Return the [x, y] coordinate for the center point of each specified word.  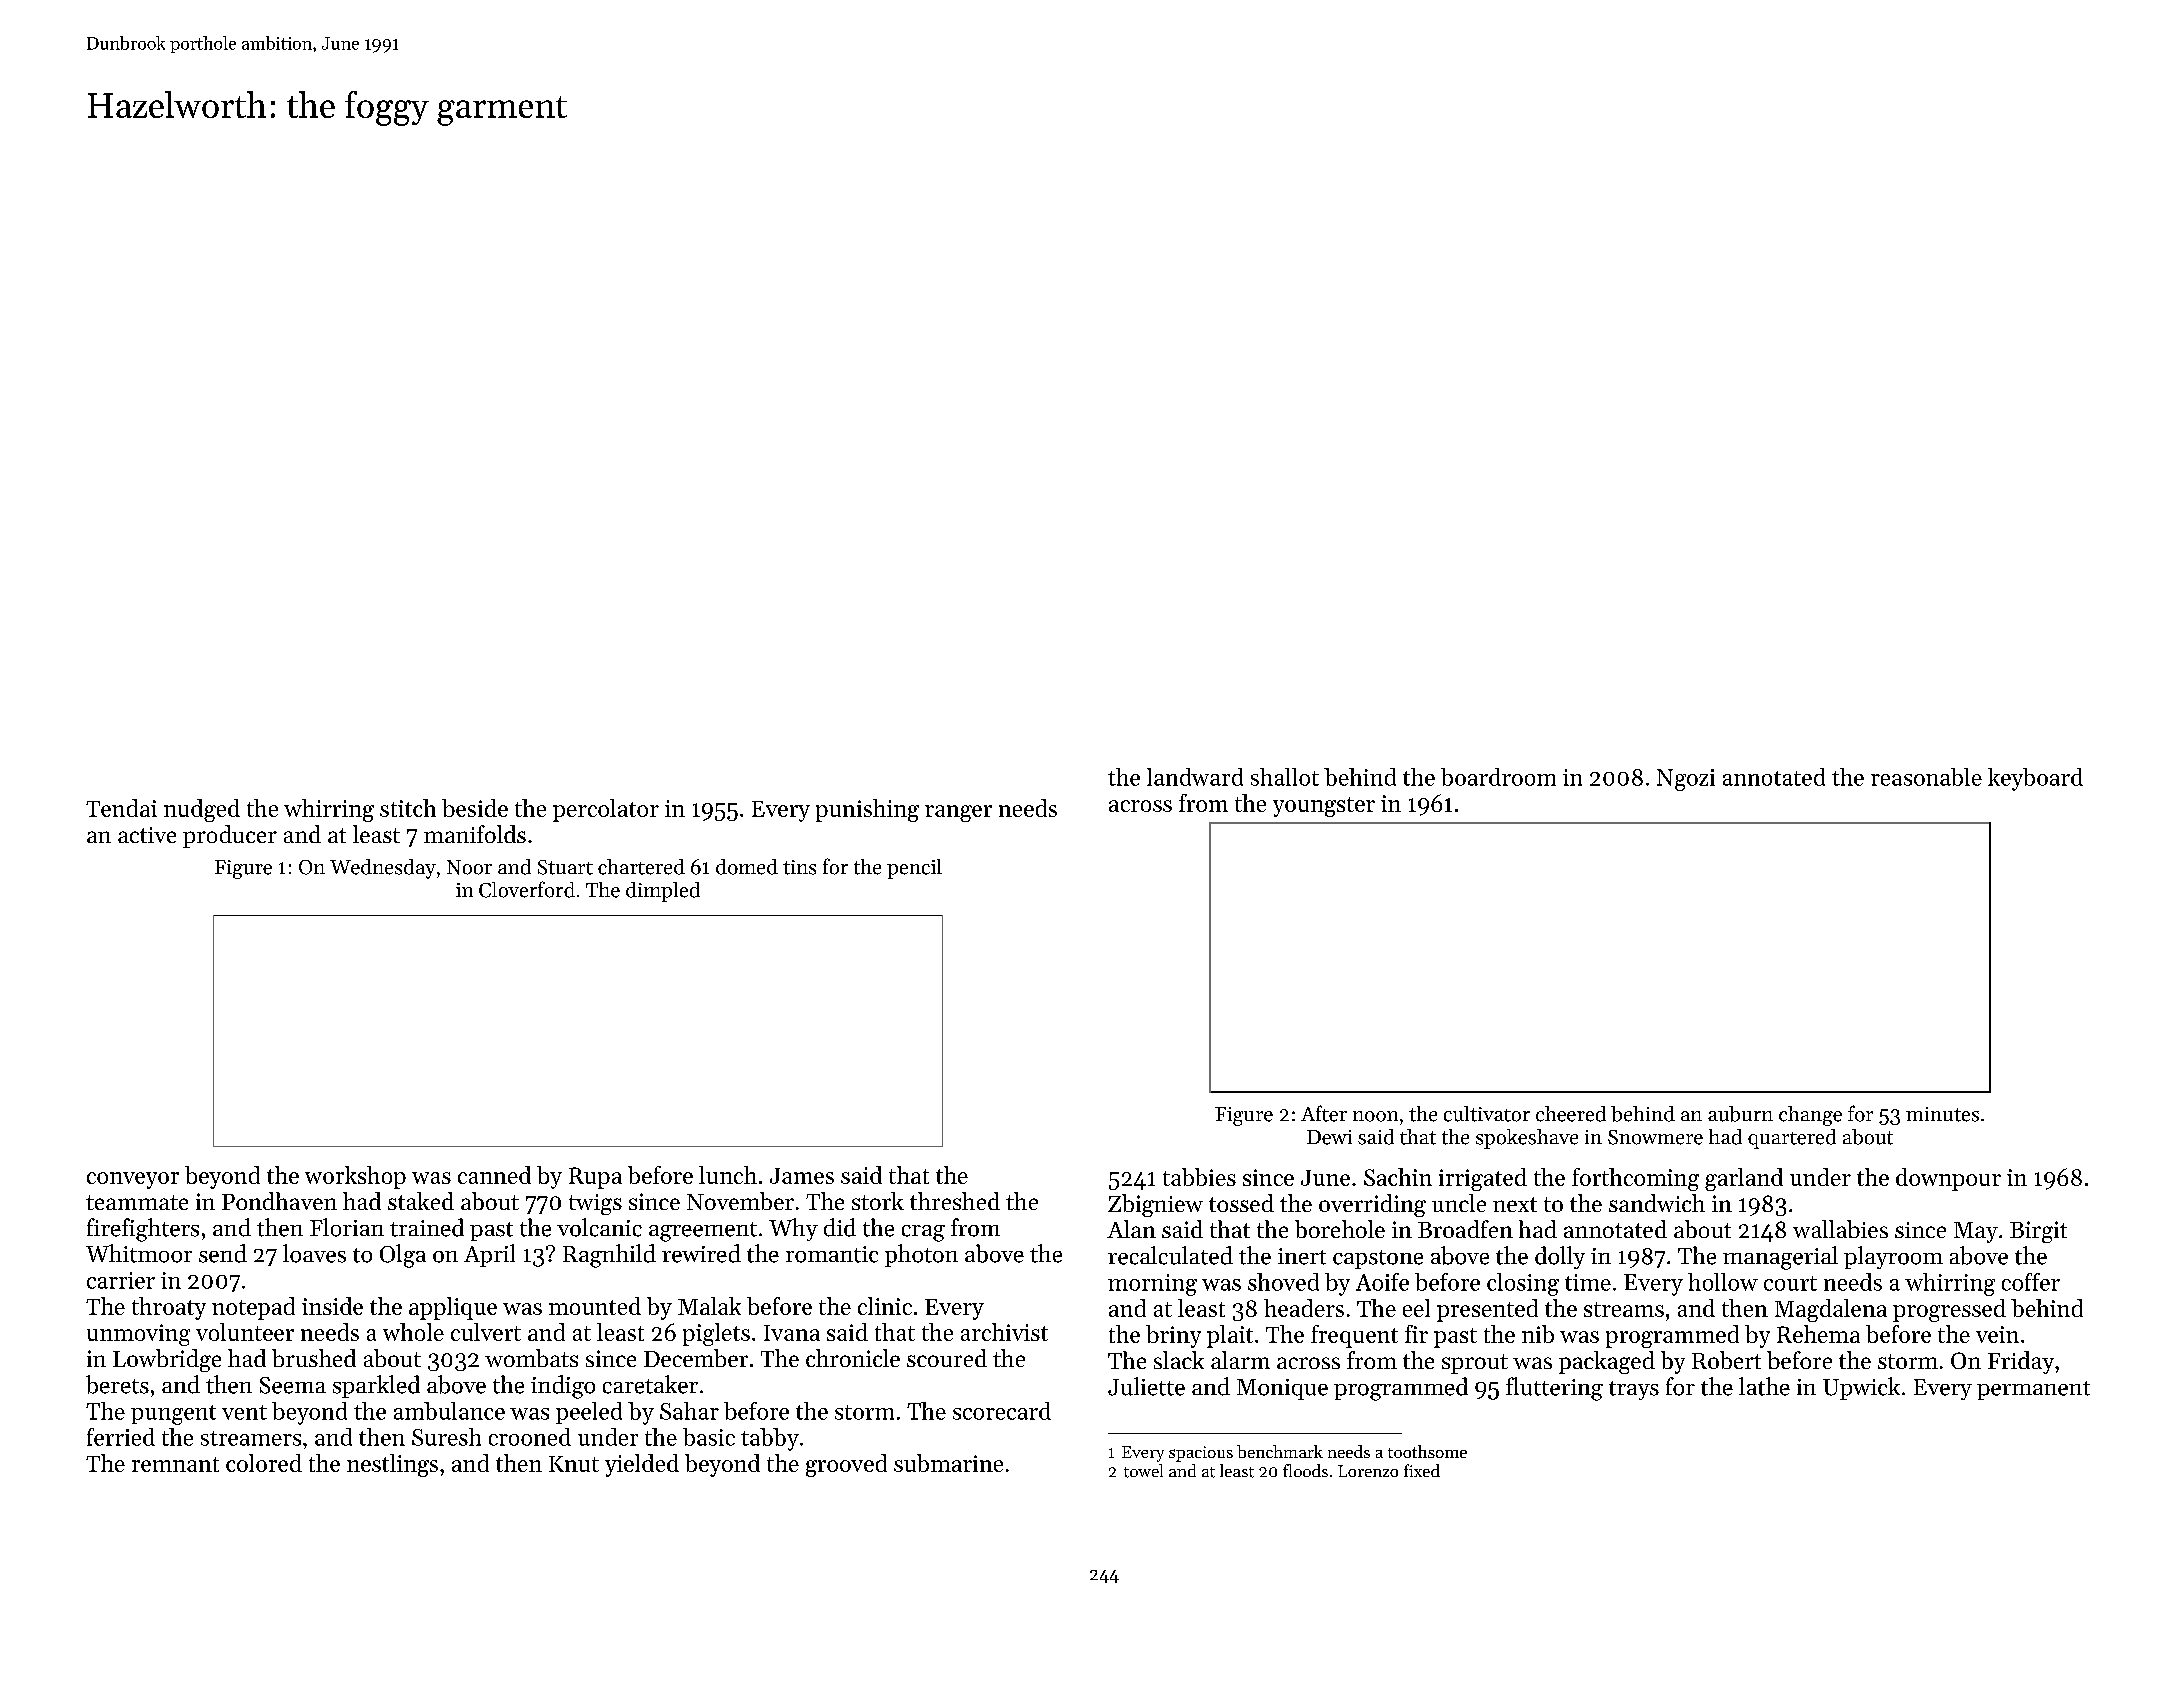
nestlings [392, 1465]
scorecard [1002, 1411]
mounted [595, 1306]
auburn [1740, 1114]
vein [1997, 1334]
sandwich [1657, 1203]
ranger [958, 813]
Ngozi [1686, 780]
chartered [641, 867]
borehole [1340, 1229]
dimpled [663, 892]
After [1324, 1113]
